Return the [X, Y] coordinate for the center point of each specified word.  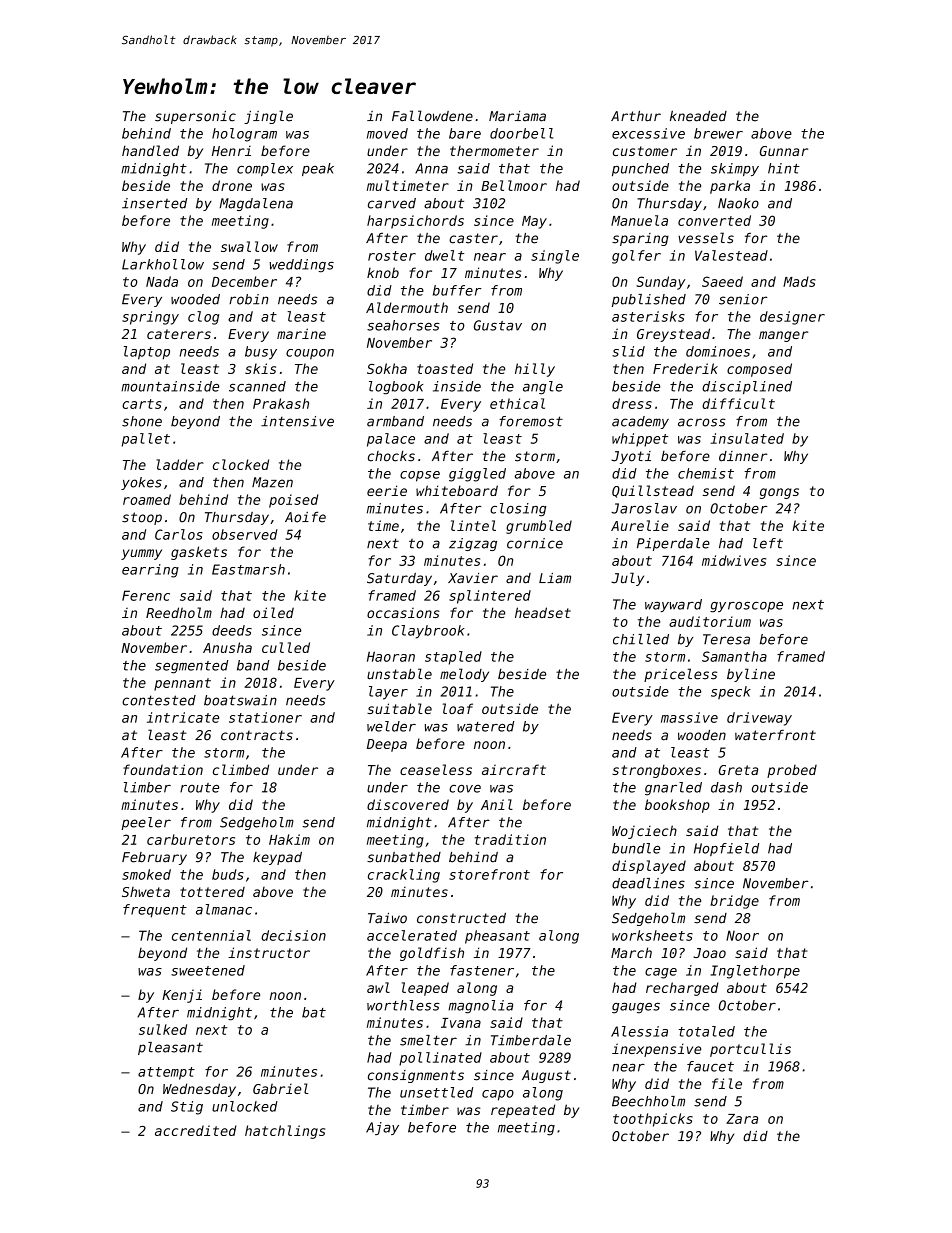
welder [391, 726]
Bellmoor [514, 185]
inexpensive [656, 1050]
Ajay [382, 1128]
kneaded [698, 116]
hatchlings [285, 1132]
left [768, 543]
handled [150, 150]
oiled [273, 612]
